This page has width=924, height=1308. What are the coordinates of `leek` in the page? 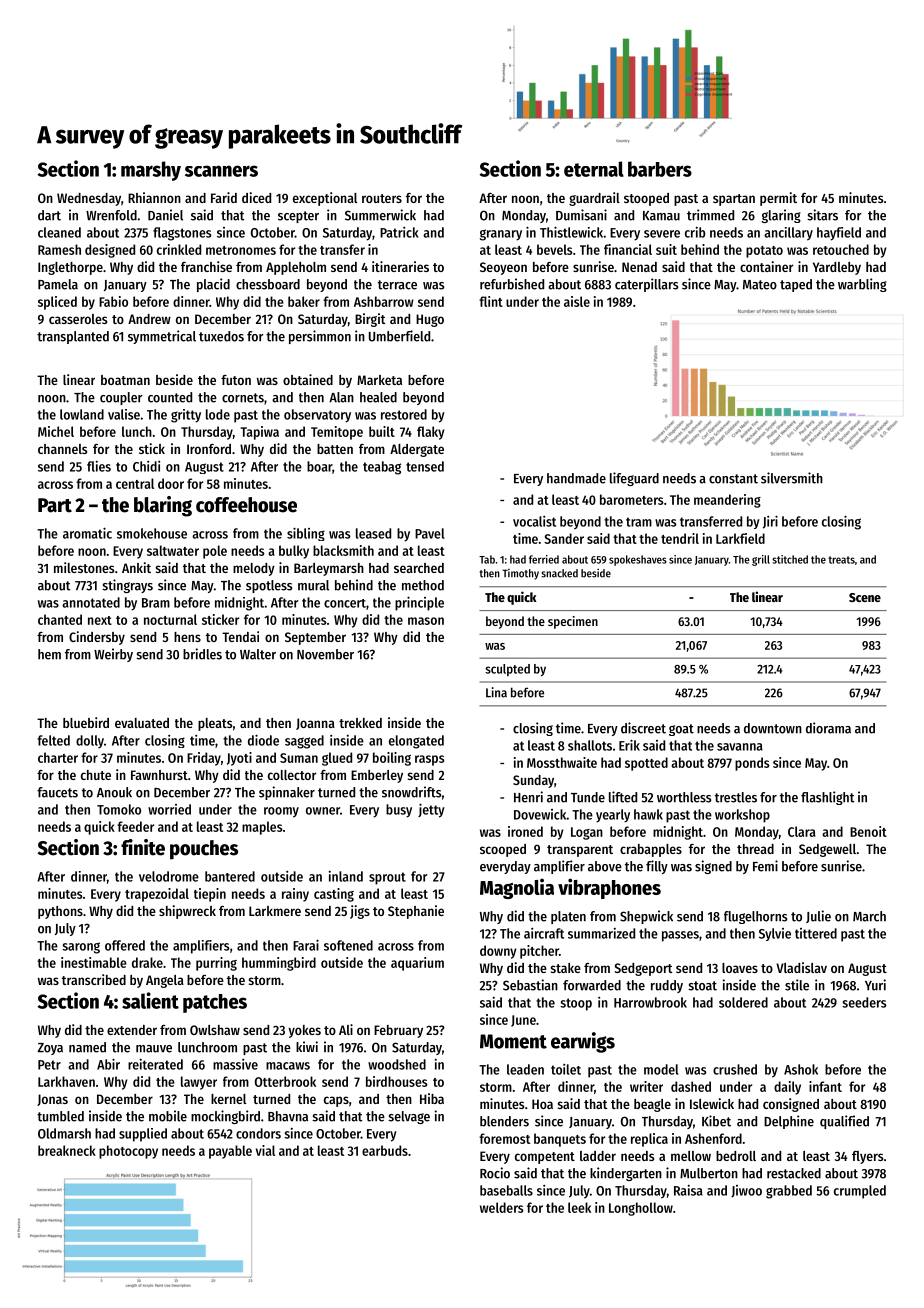 It's located at (579, 1207).
